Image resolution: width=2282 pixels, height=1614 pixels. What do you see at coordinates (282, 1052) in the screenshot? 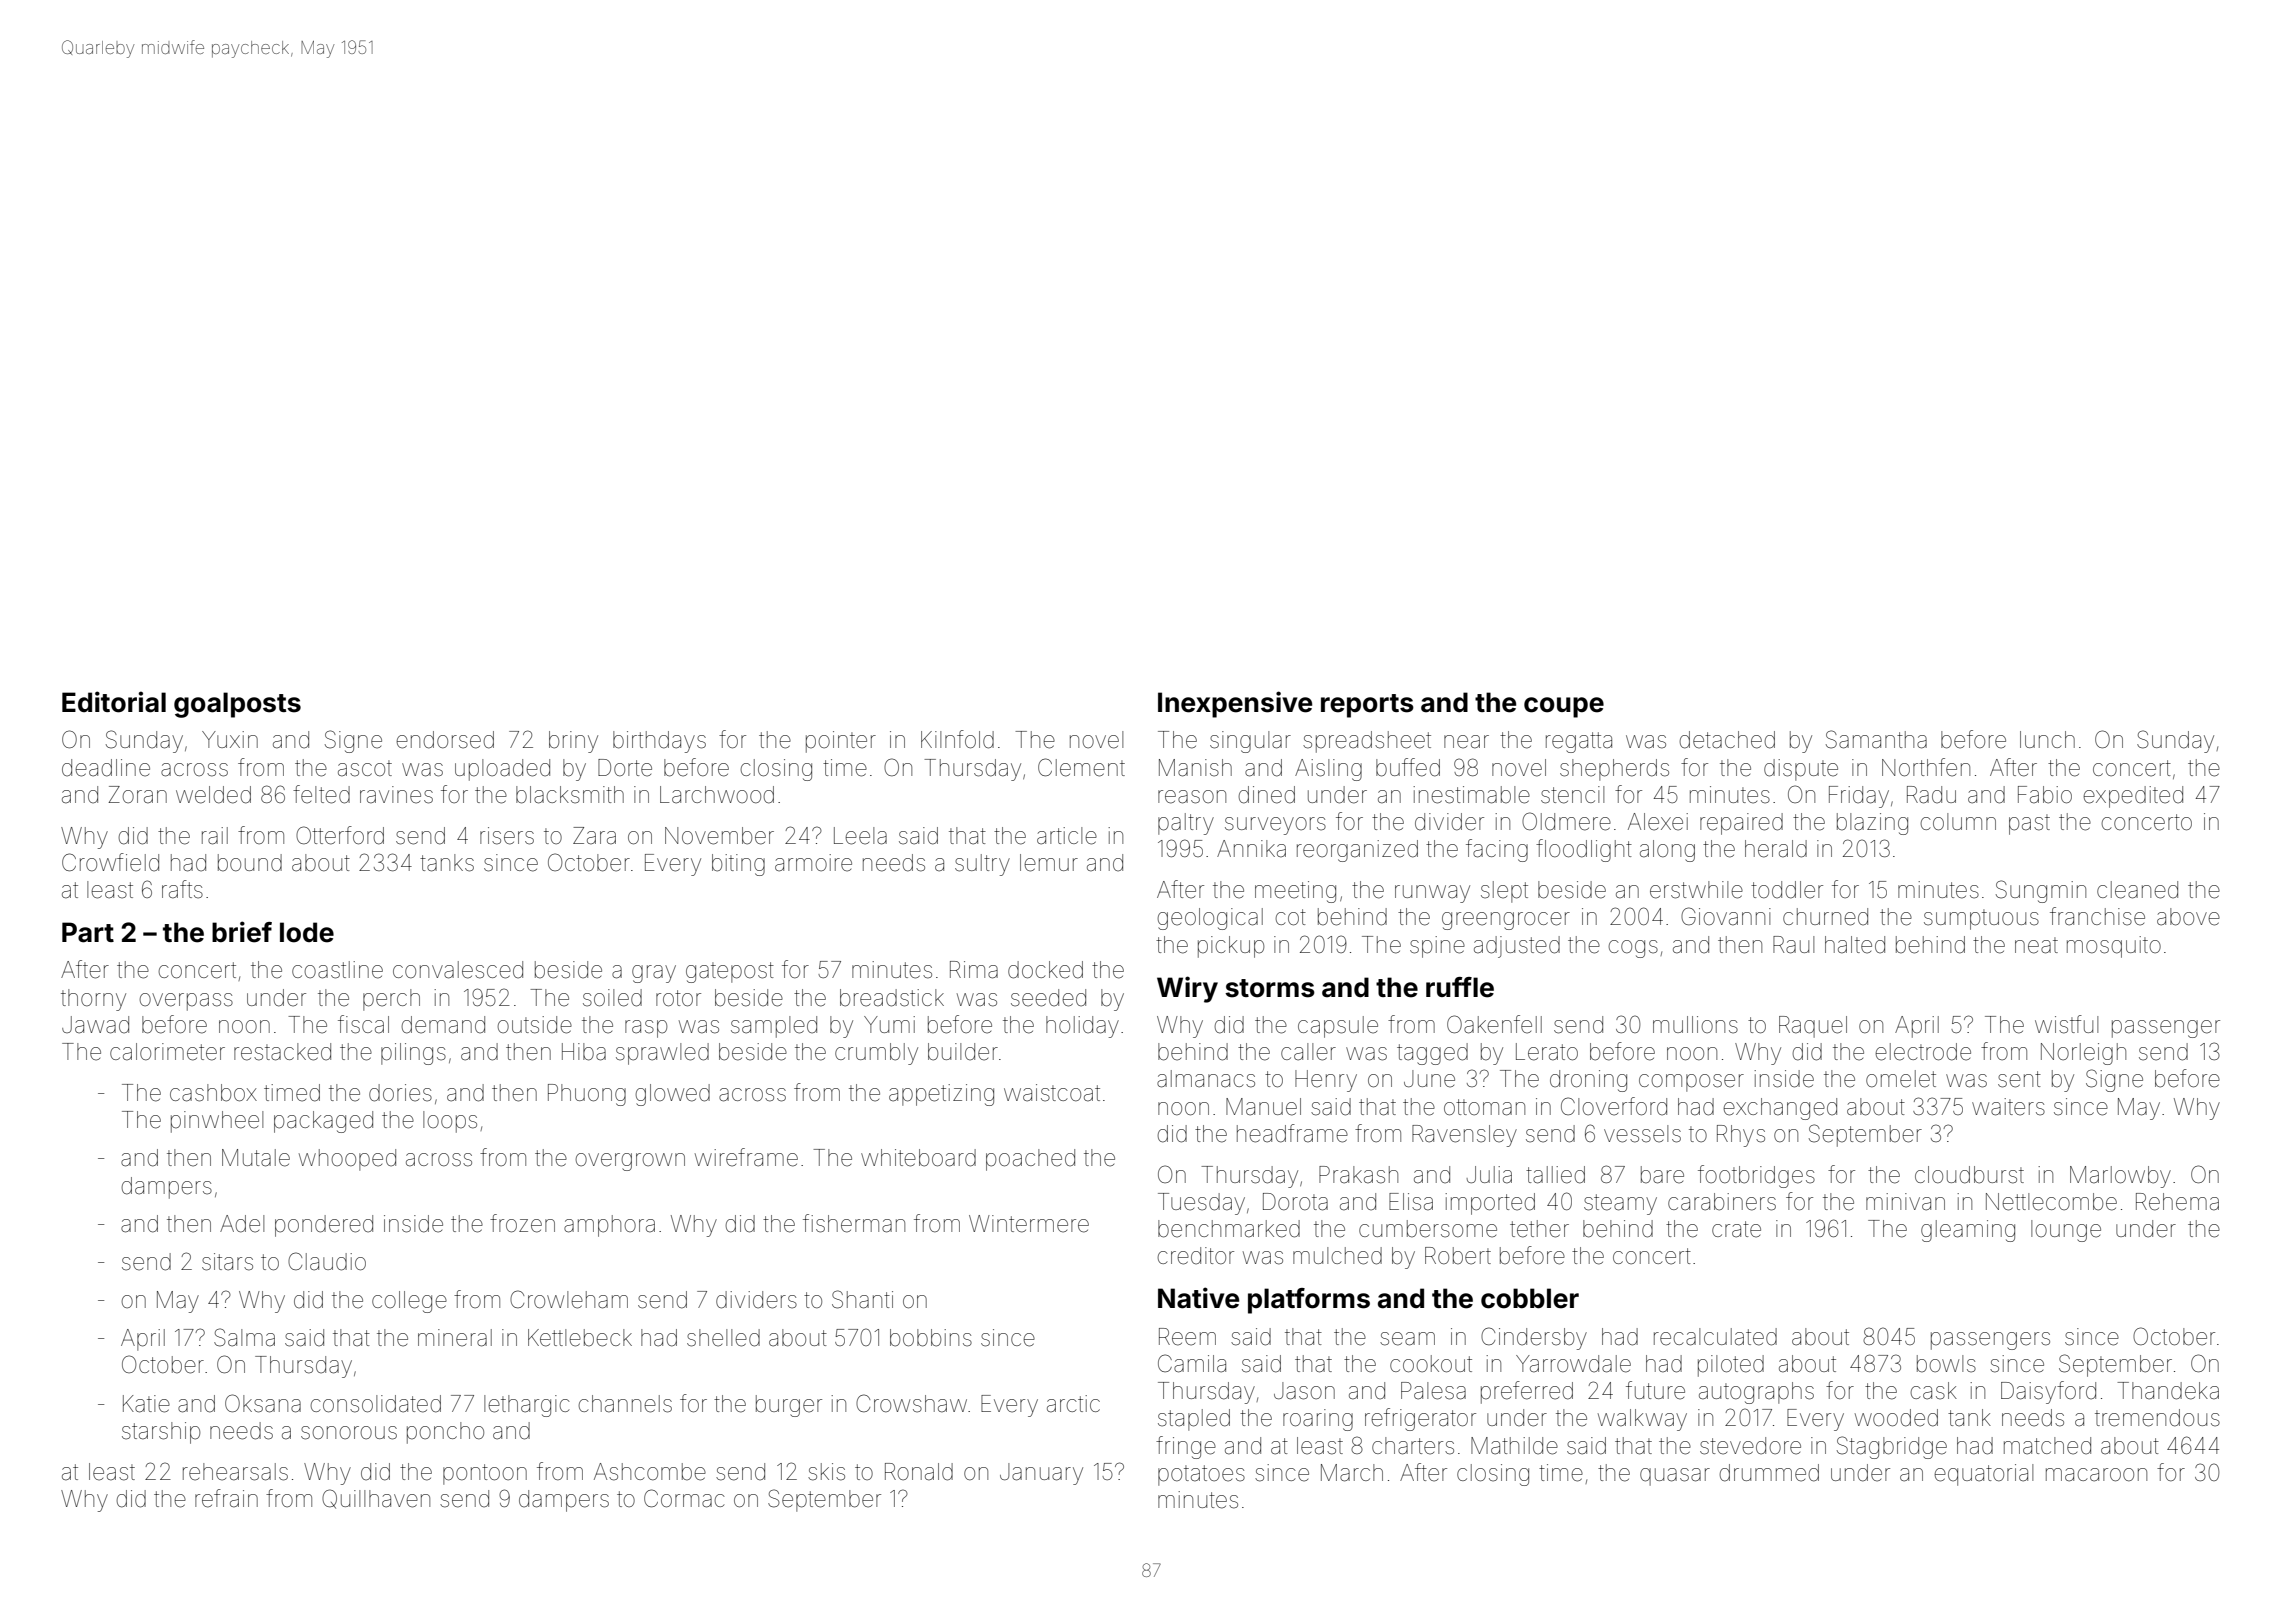
I see `restacked` at bounding box center [282, 1052].
